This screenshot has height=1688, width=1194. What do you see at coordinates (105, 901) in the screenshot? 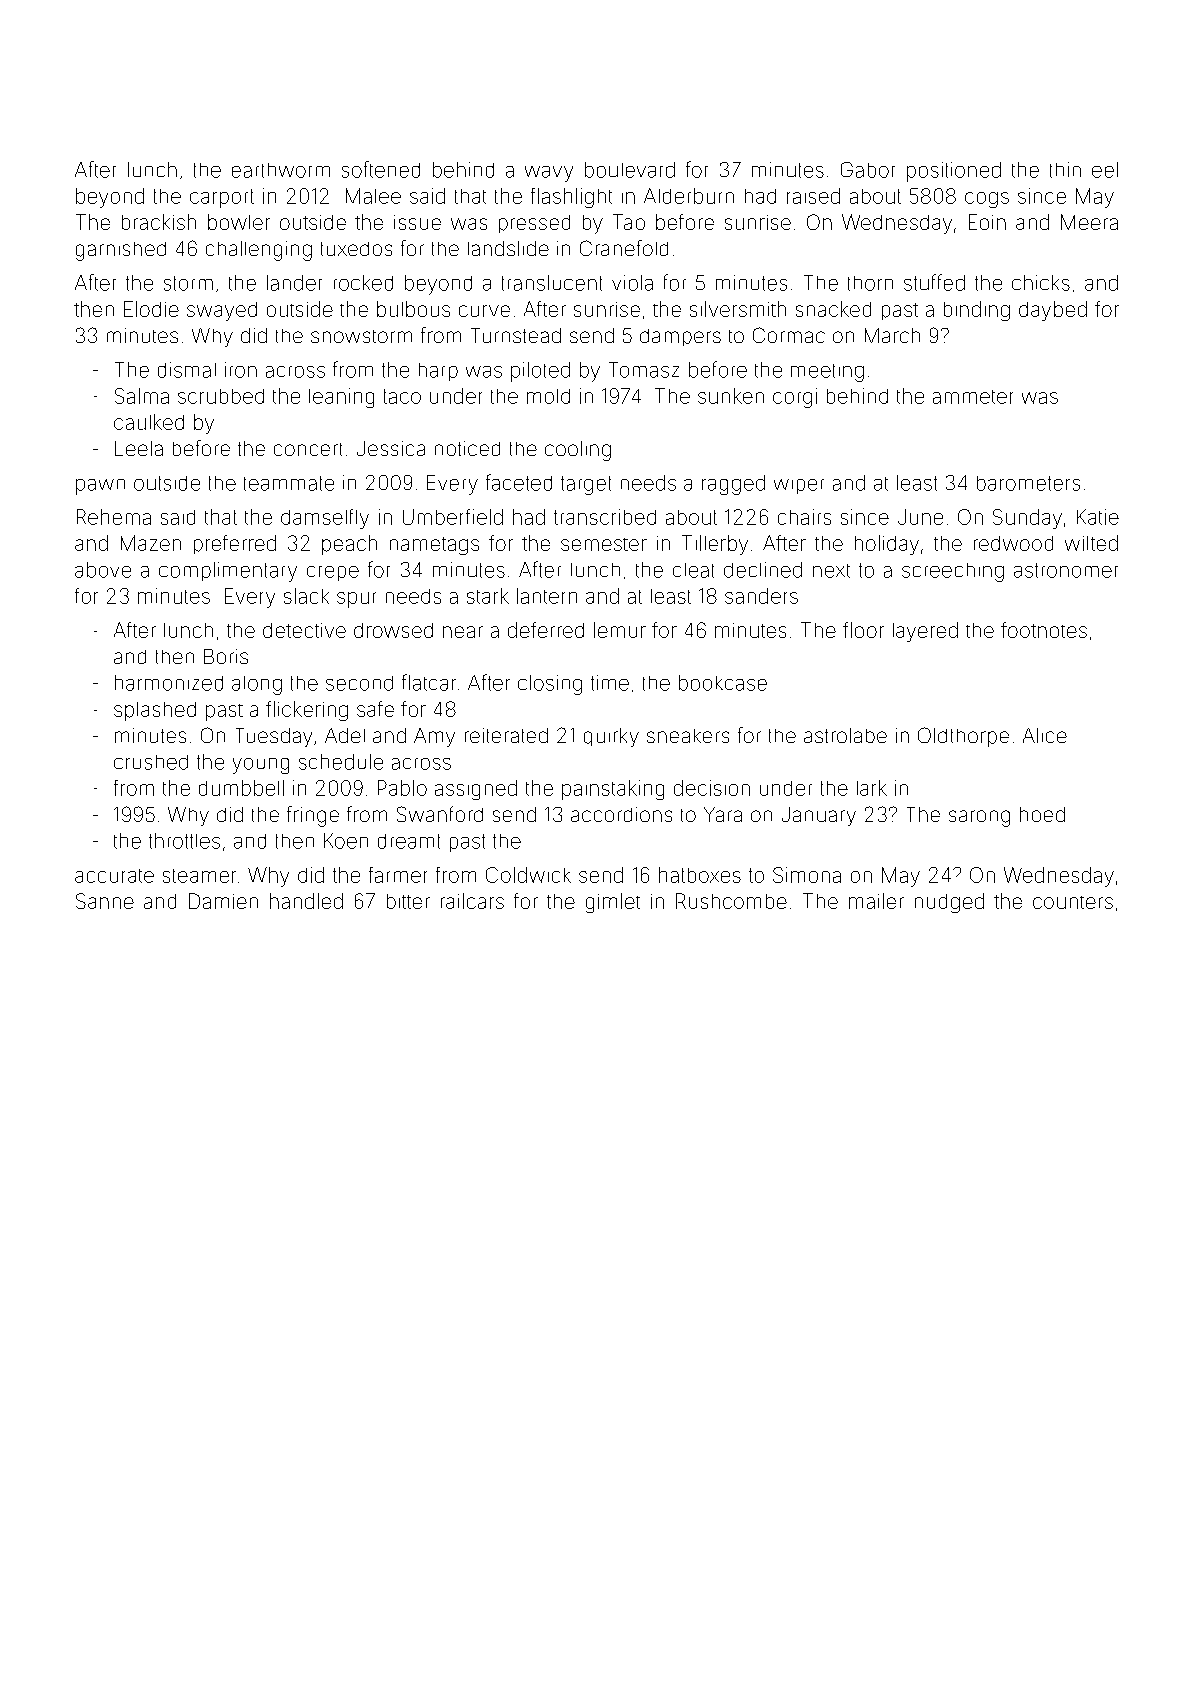
I see `Sanne` at bounding box center [105, 901].
